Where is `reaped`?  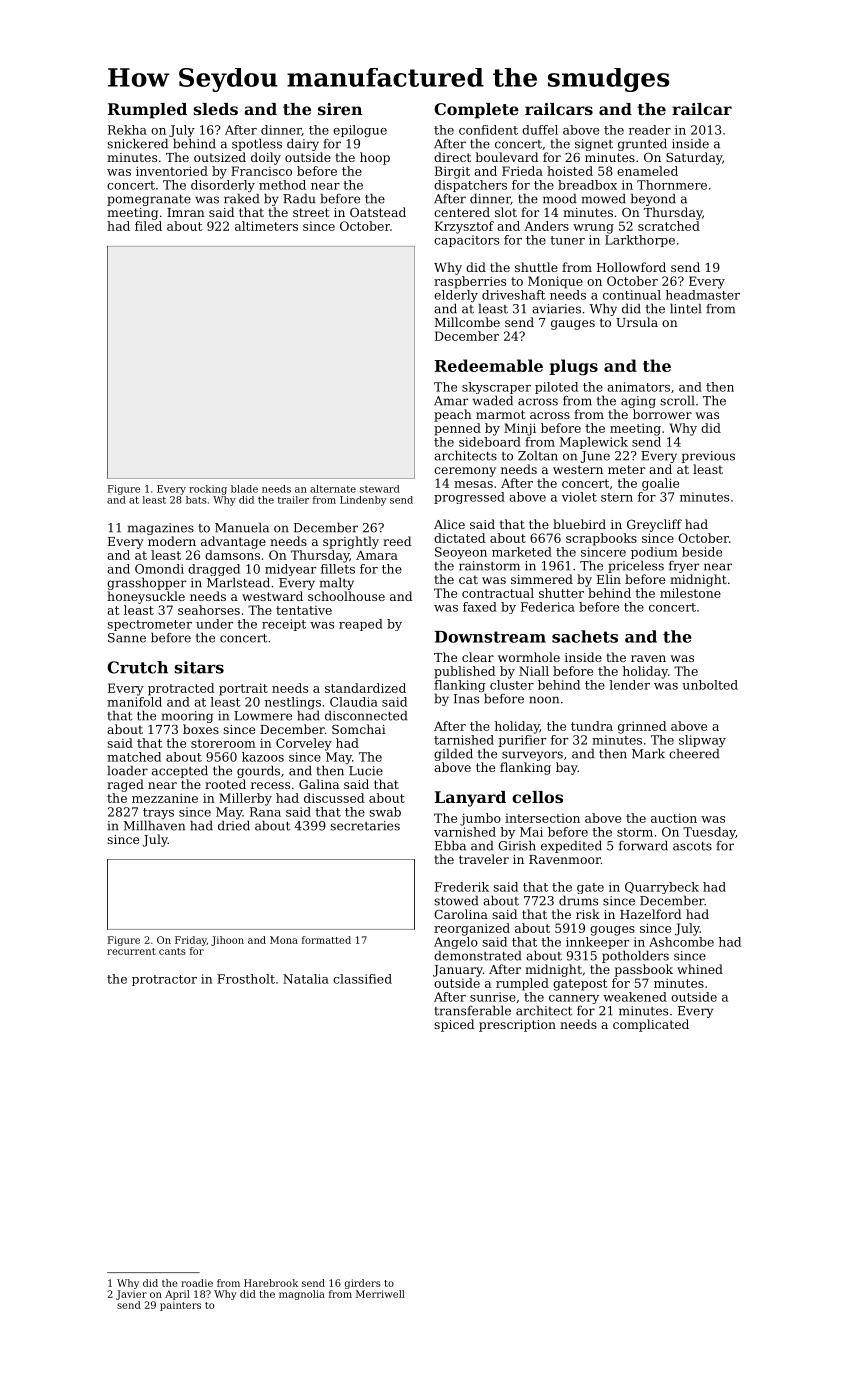
reaped is located at coordinates (361, 625).
